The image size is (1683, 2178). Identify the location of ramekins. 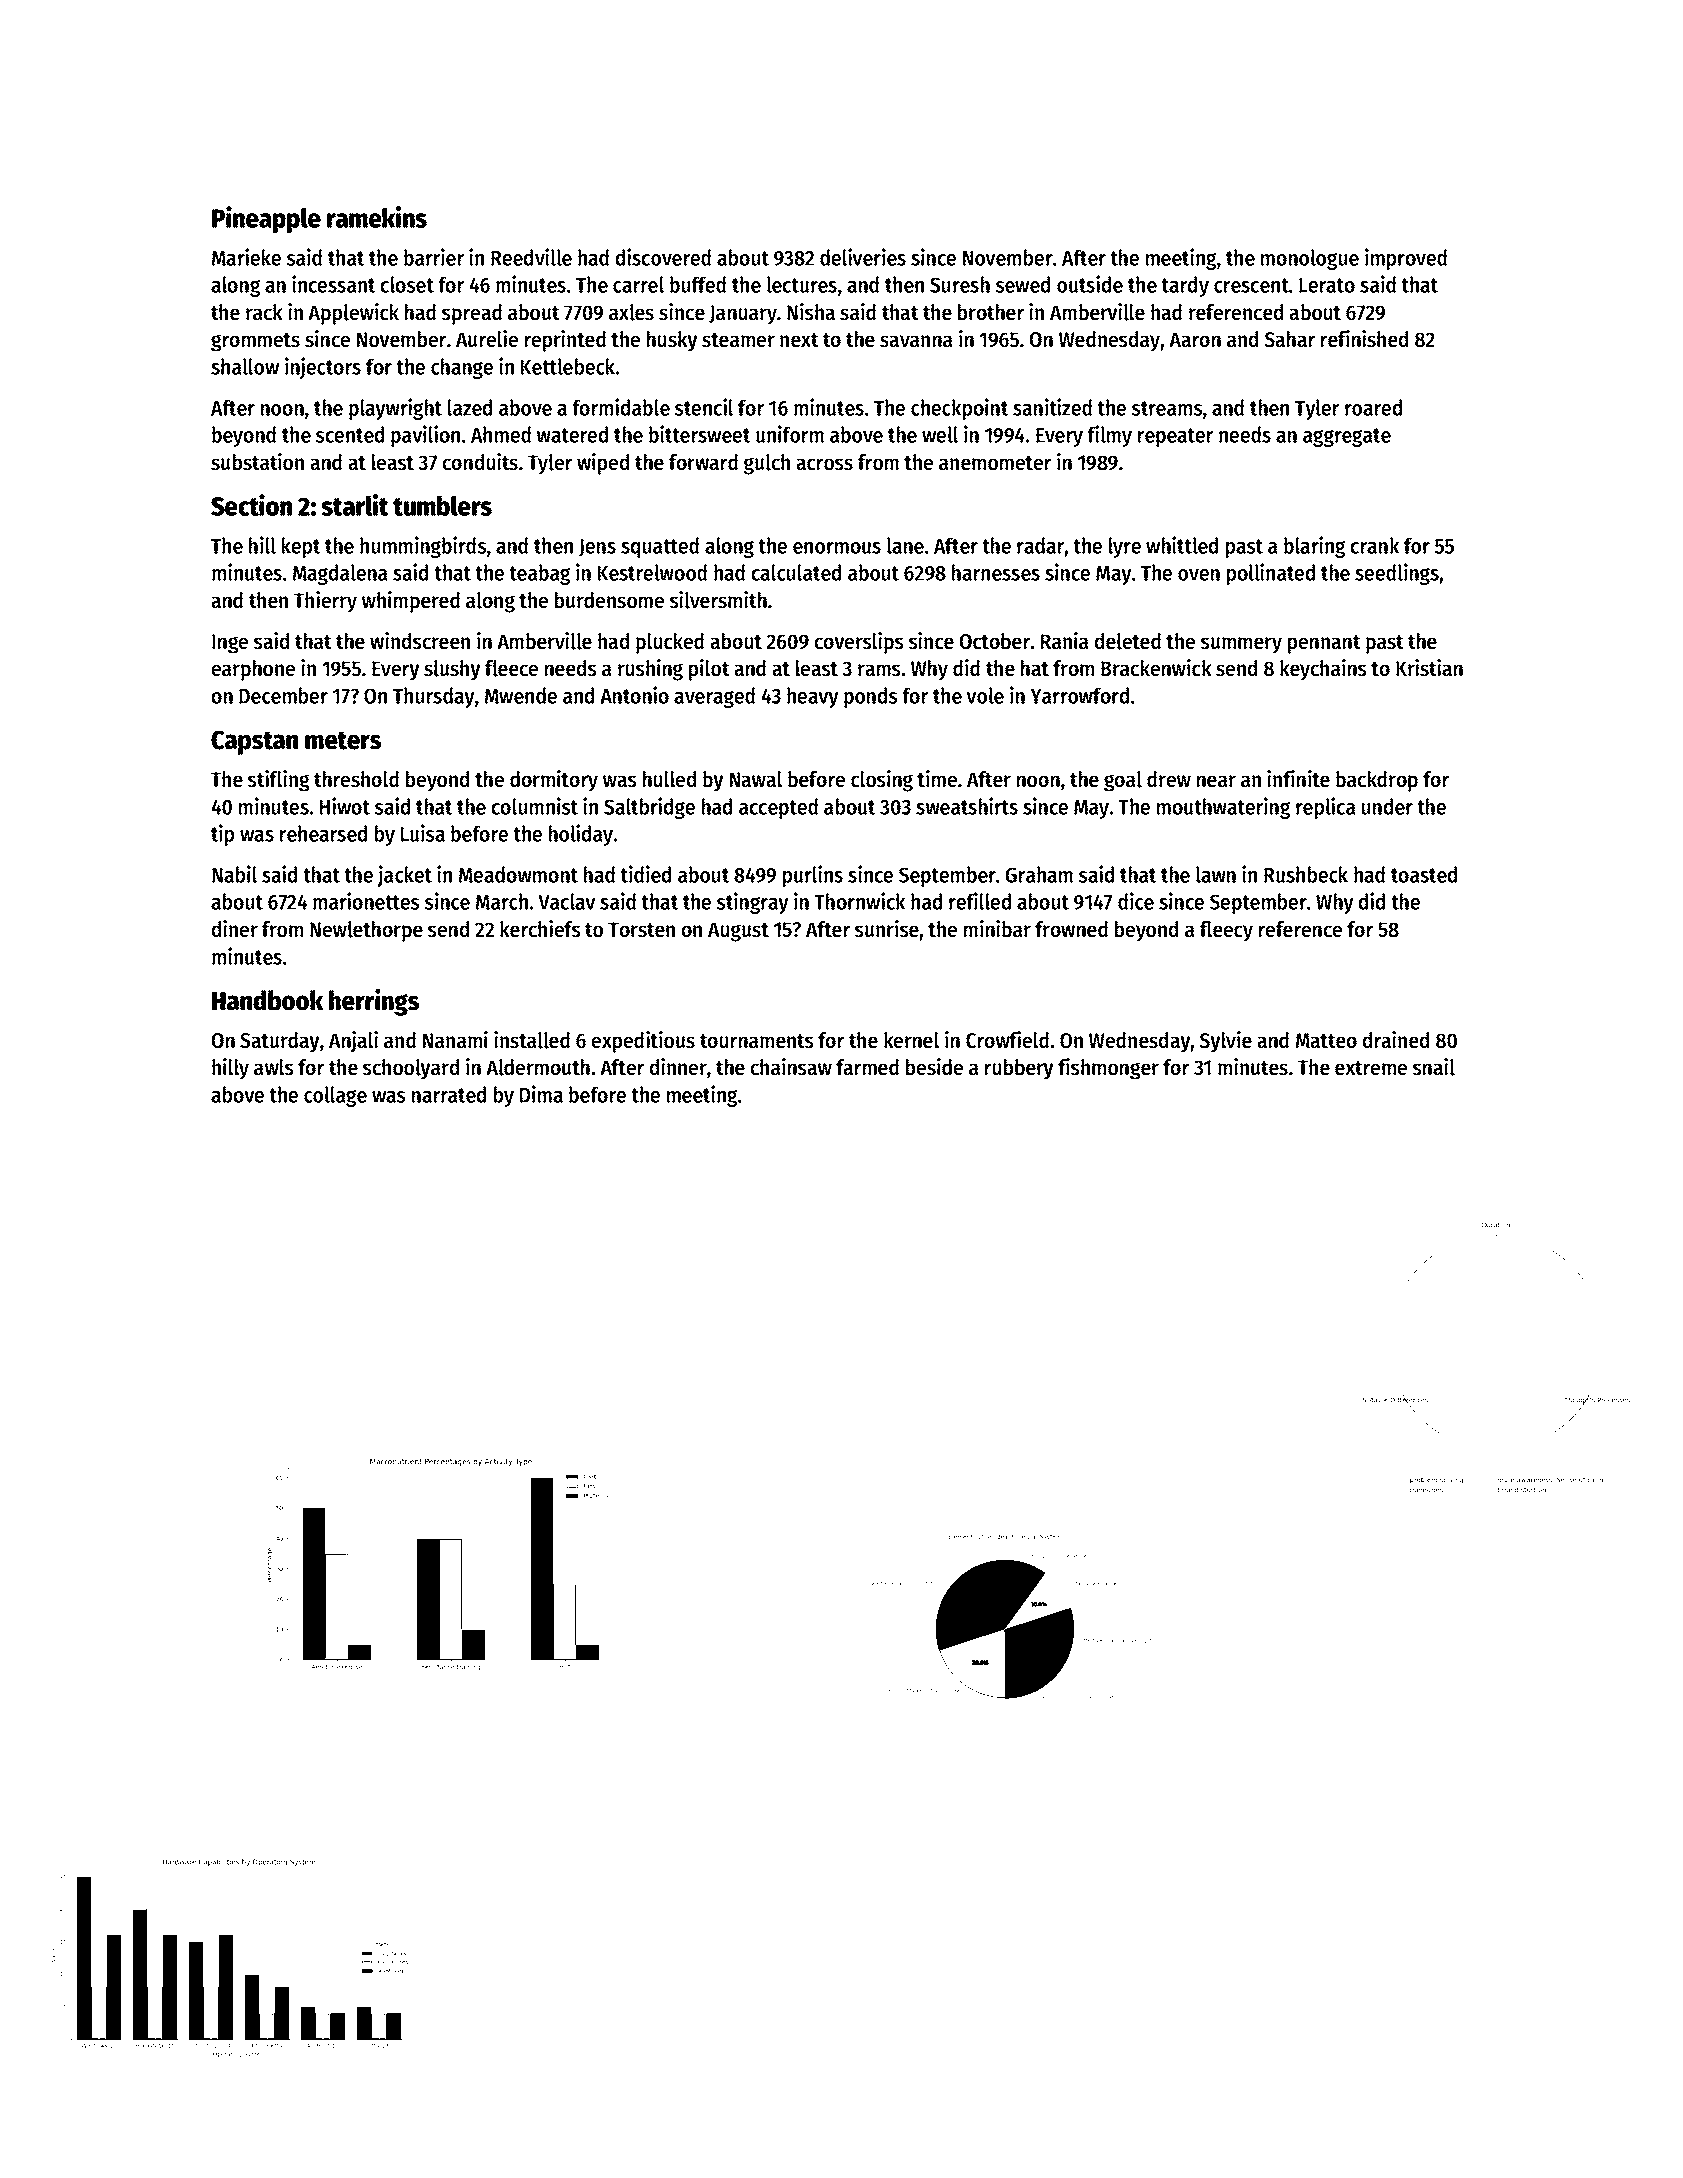
(377, 217).
